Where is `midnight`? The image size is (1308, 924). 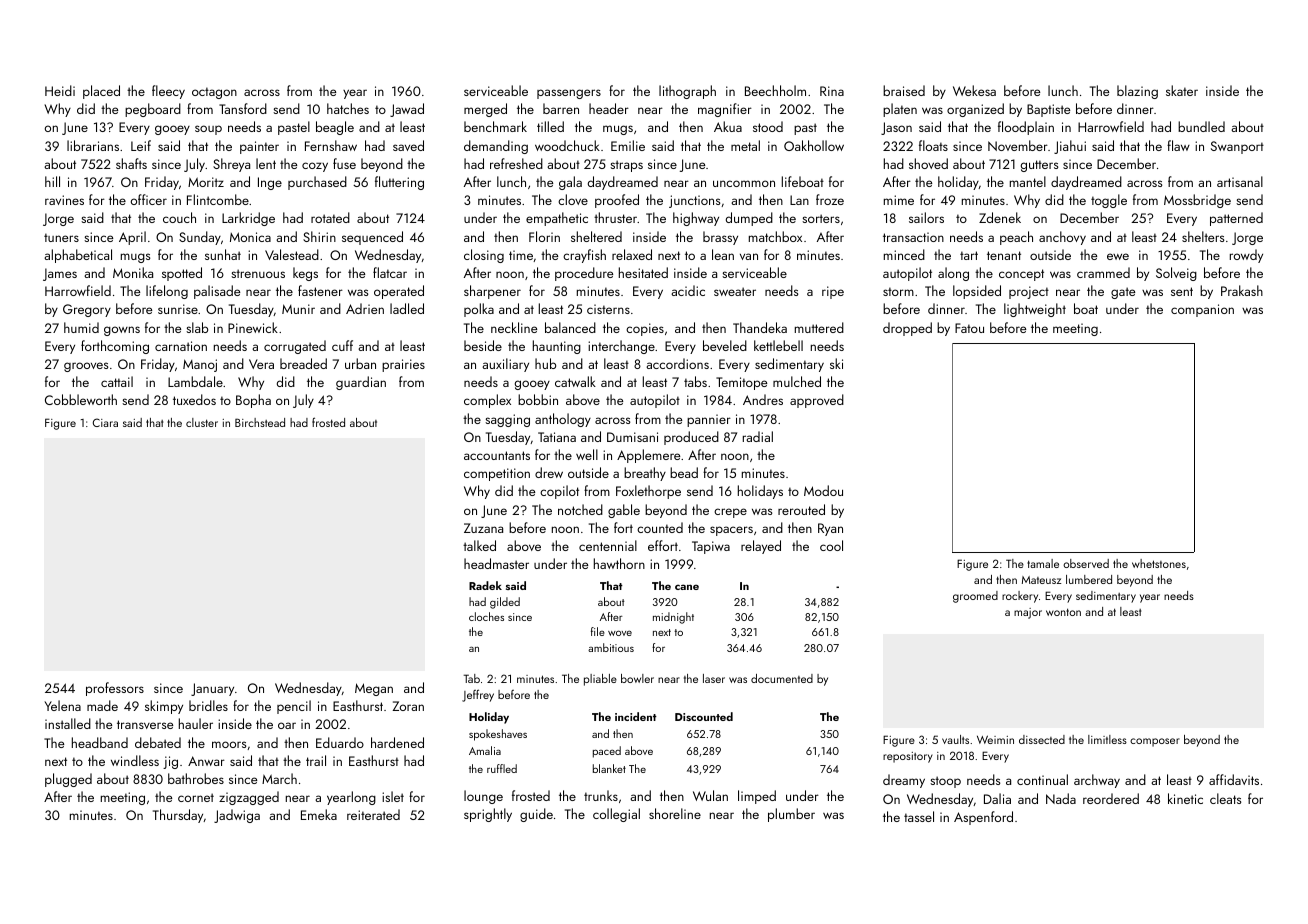 midnight is located at coordinates (673, 618).
